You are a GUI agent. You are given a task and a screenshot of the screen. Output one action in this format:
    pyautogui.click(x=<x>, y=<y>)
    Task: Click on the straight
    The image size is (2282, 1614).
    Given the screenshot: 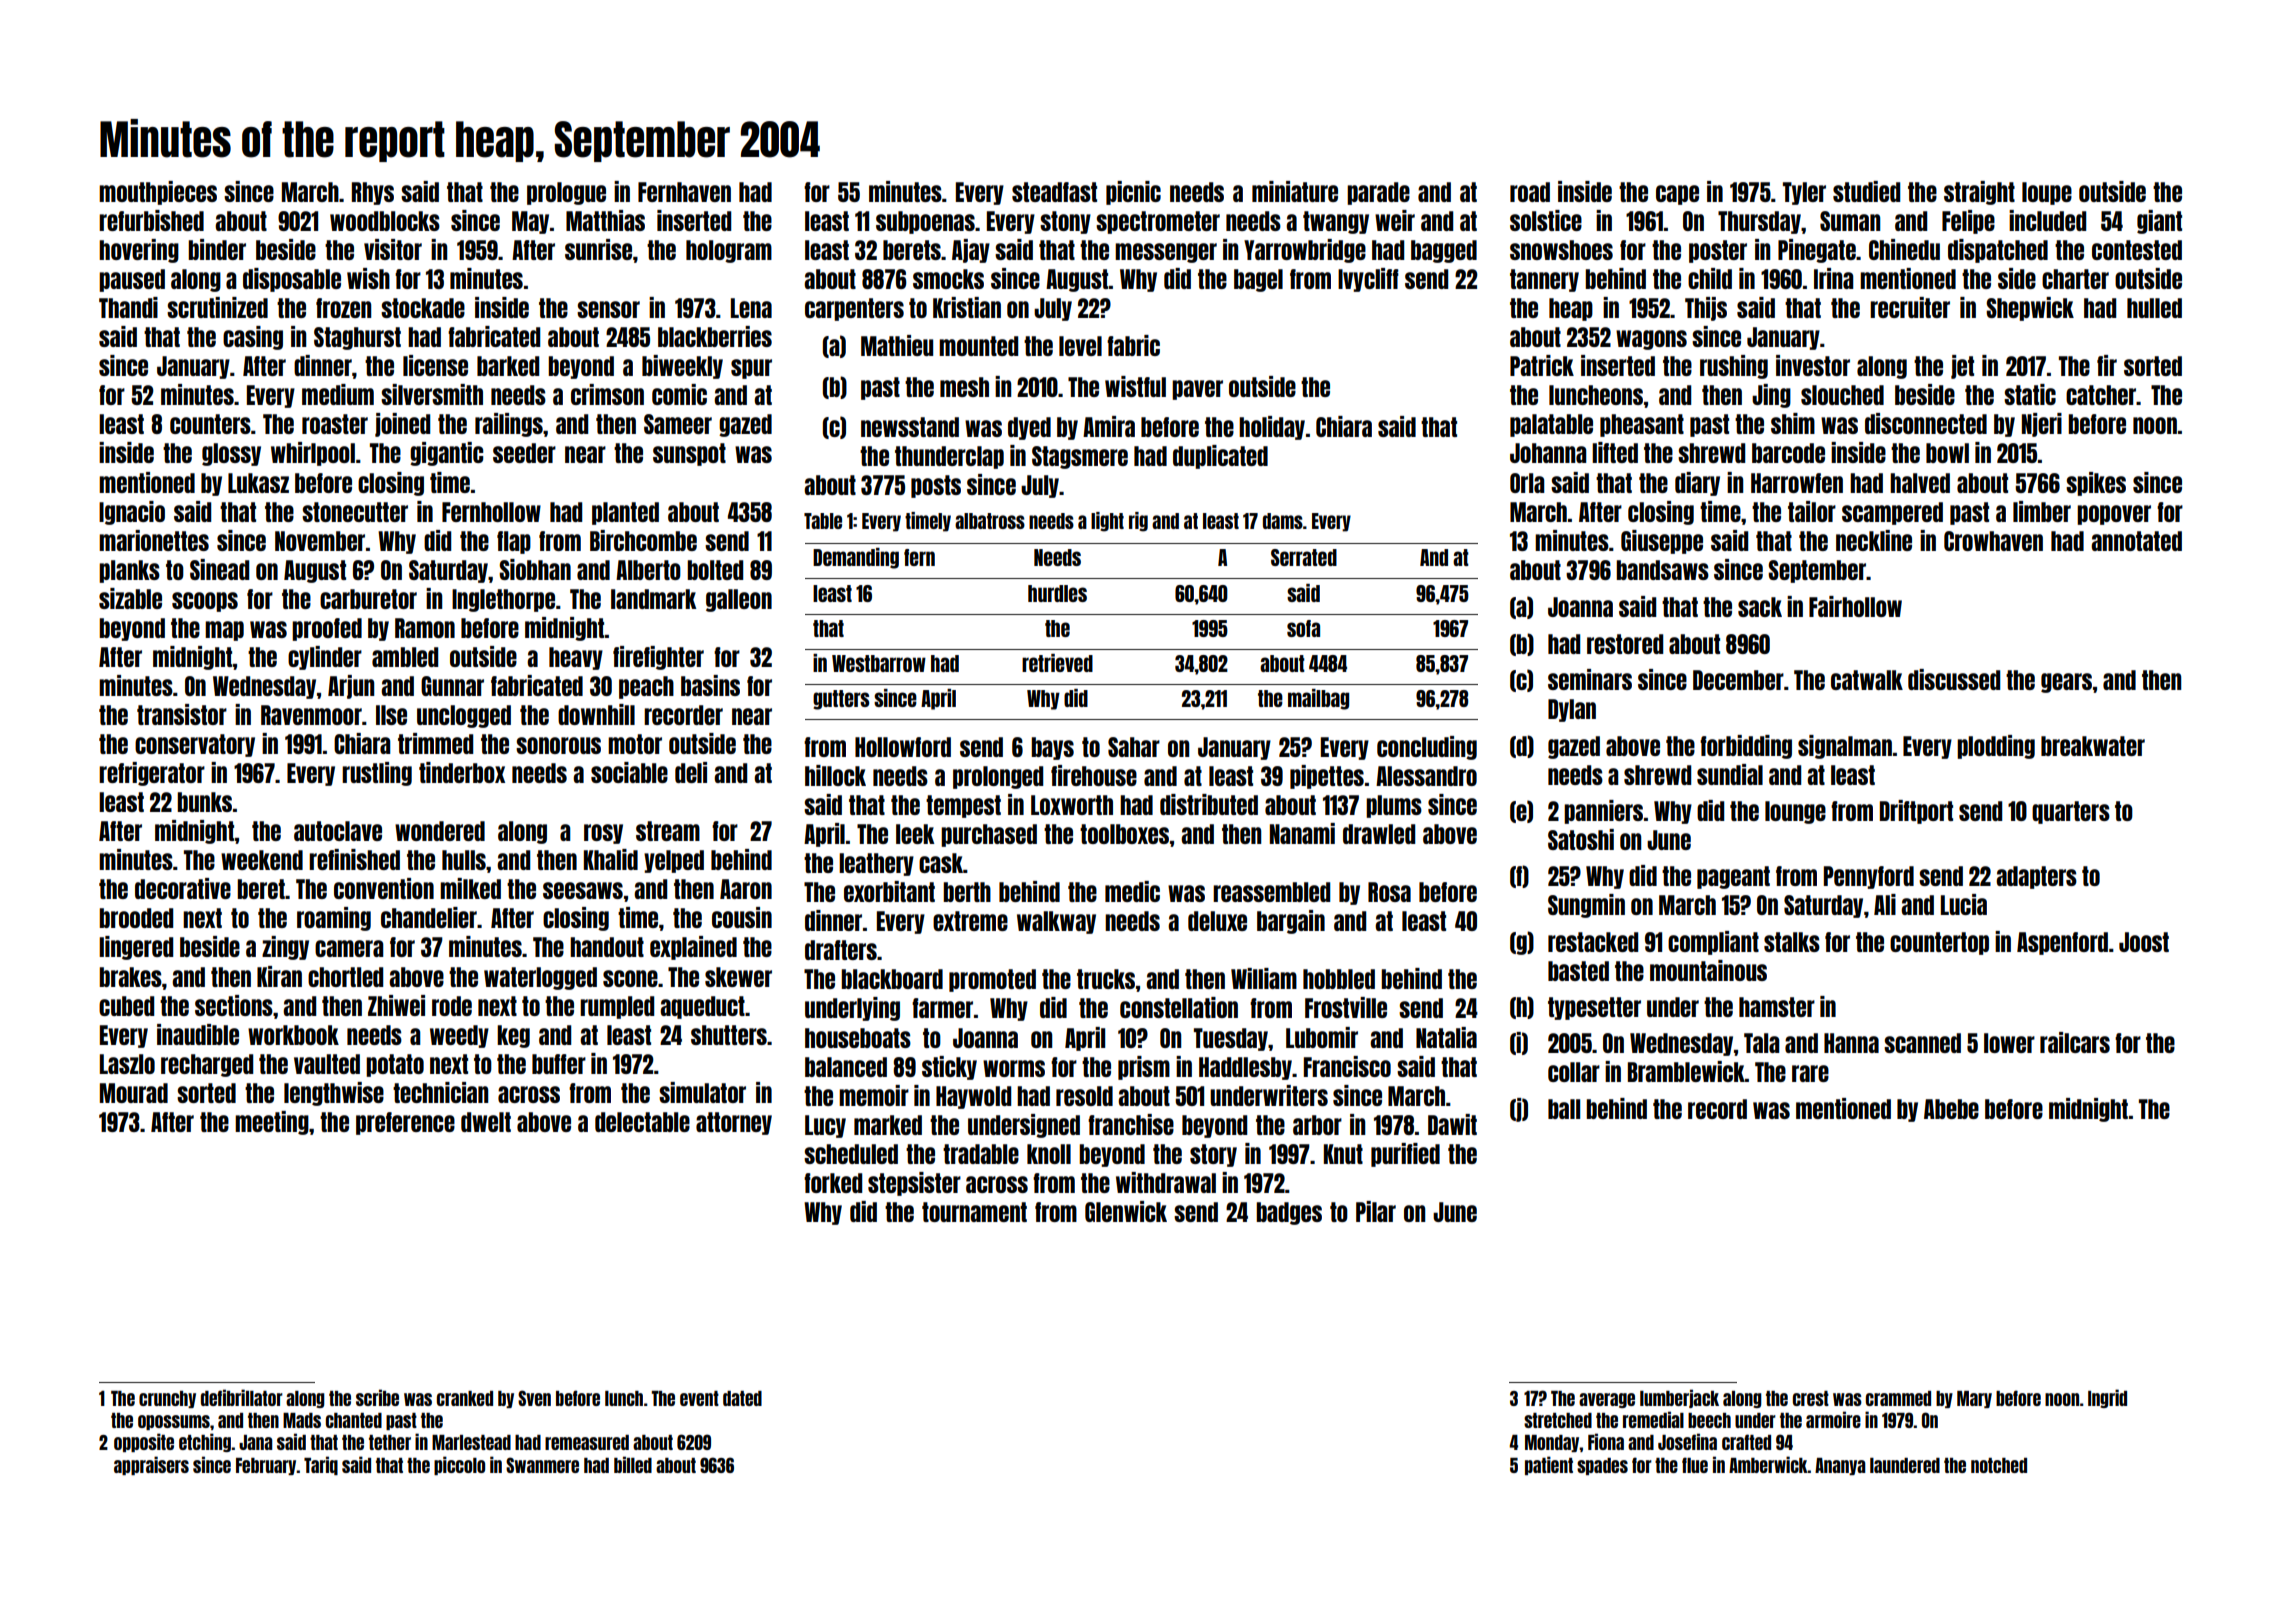 What is the action you would take?
    pyautogui.click(x=1979, y=193)
